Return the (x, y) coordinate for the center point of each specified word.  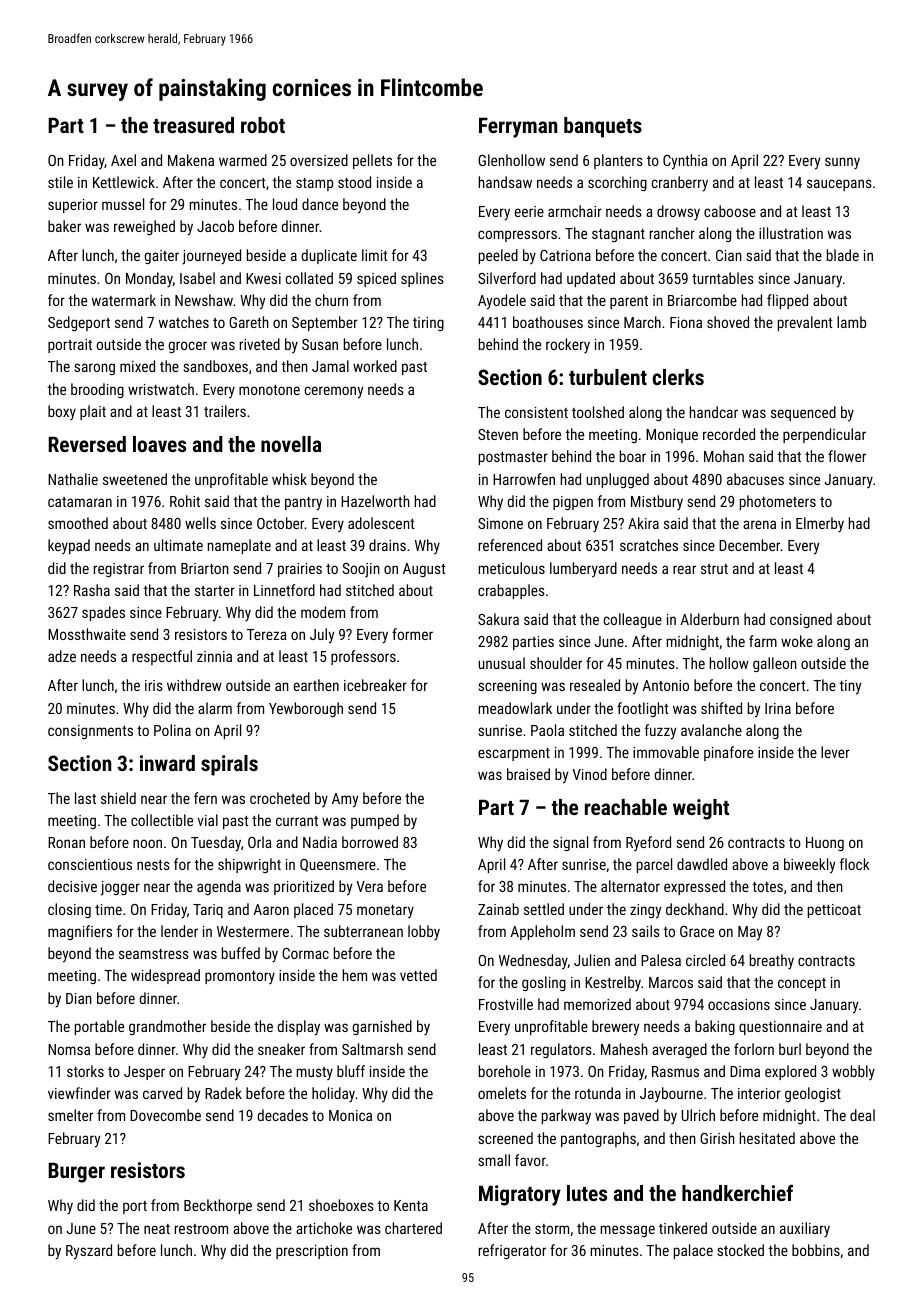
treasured (193, 125)
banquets (603, 127)
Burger (76, 1172)
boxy (62, 412)
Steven (498, 434)
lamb (851, 322)
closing (69, 910)
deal (862, 1115)
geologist (813, 1094)
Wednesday (533, 961)
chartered (413, 1228)
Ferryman (518, 127)
